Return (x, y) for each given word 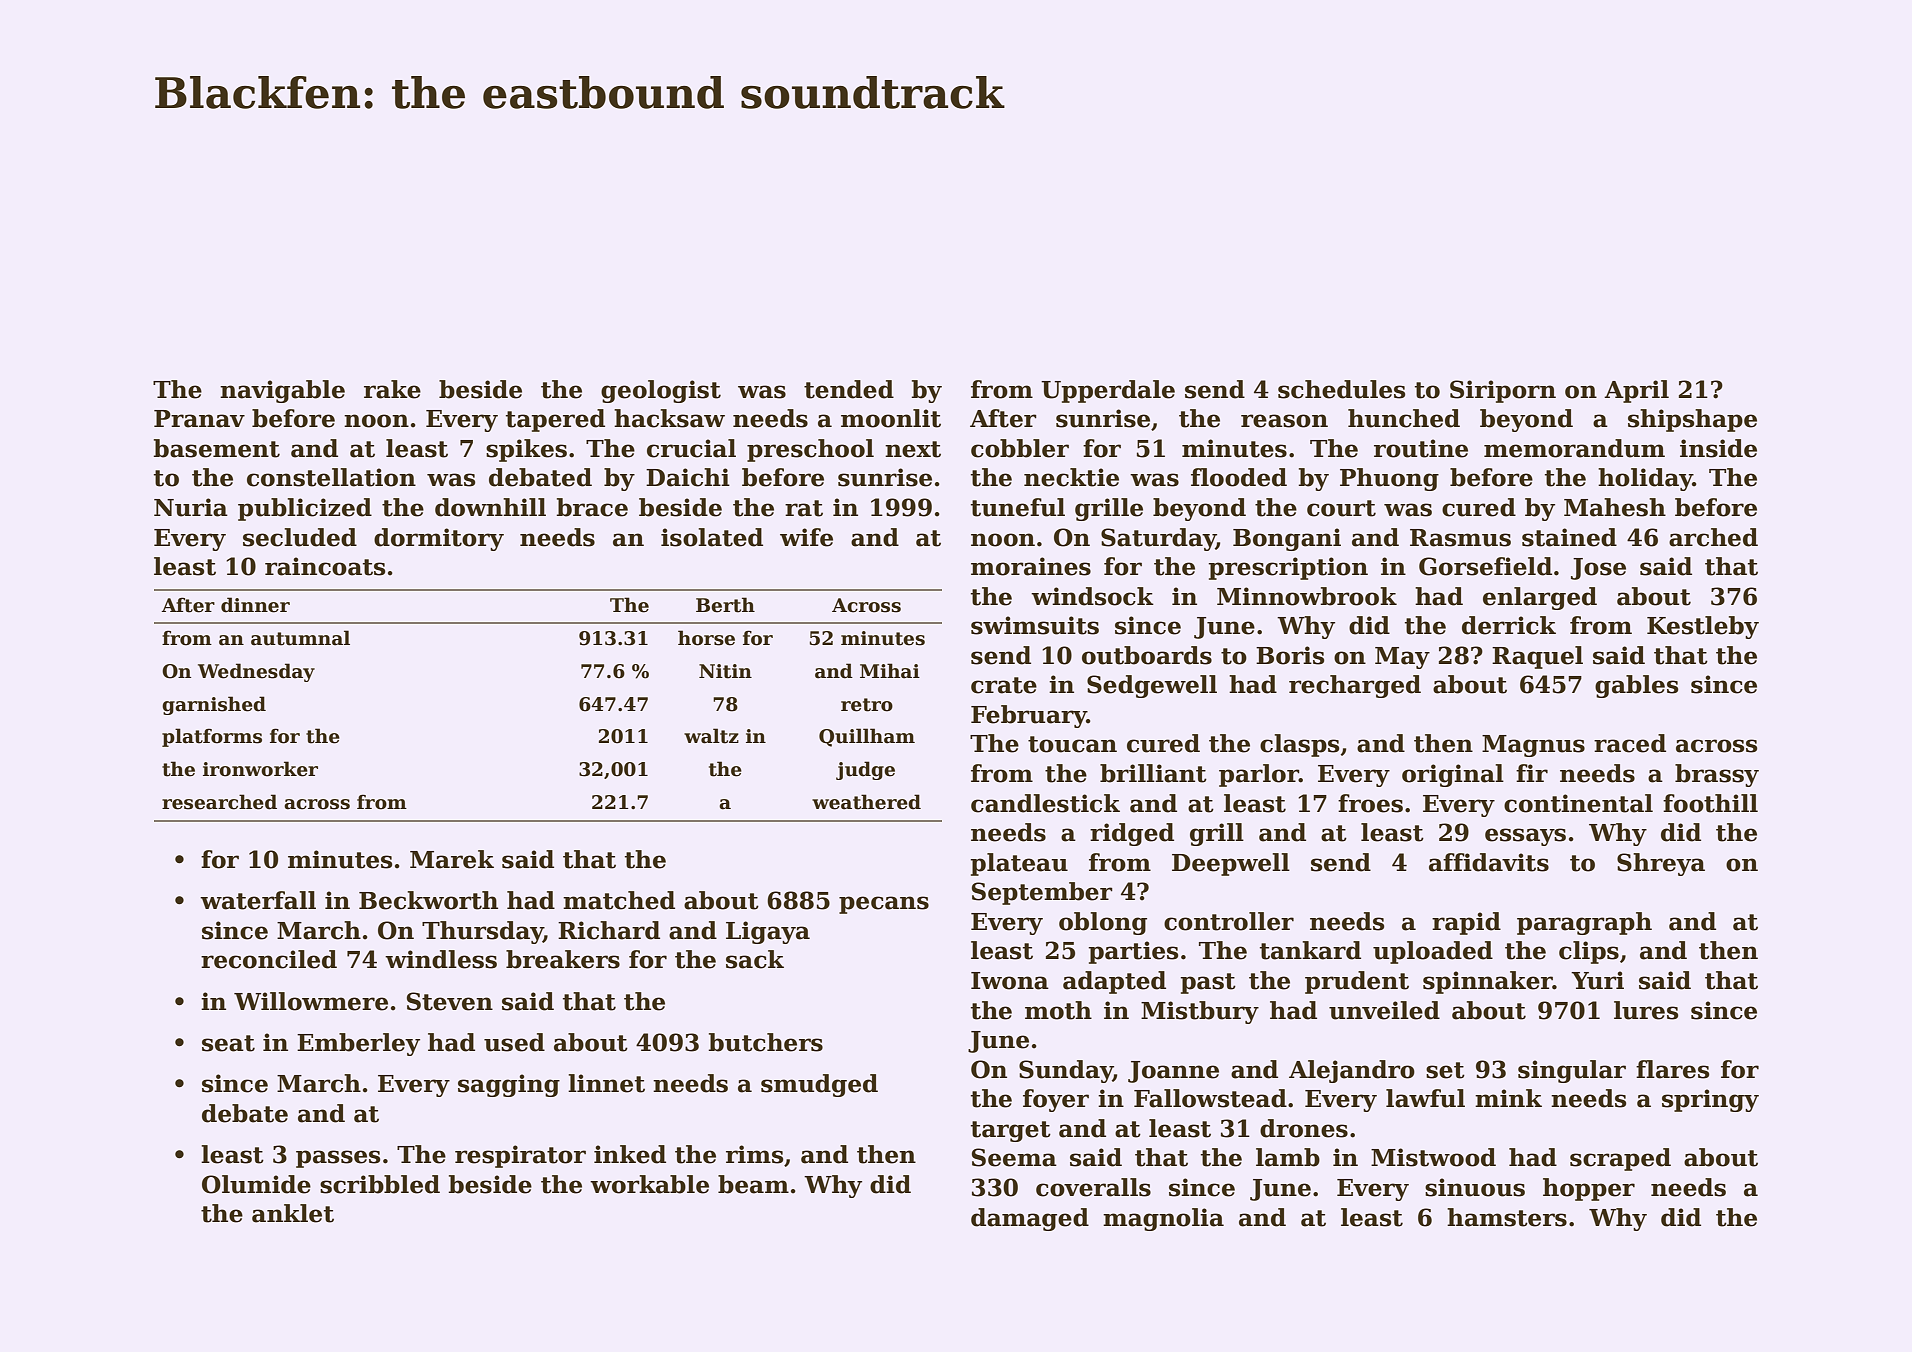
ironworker (260, 769)
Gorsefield (1485, 566)
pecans (884, 905)
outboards (1147, 655)
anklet (293, 1213)
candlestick (1045, 803)
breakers (563, 959)
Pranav (199, 419)
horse (706, 638)
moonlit (891, 418)
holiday (1645, 479)
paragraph (1584, 923)
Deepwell (1231, 864)
